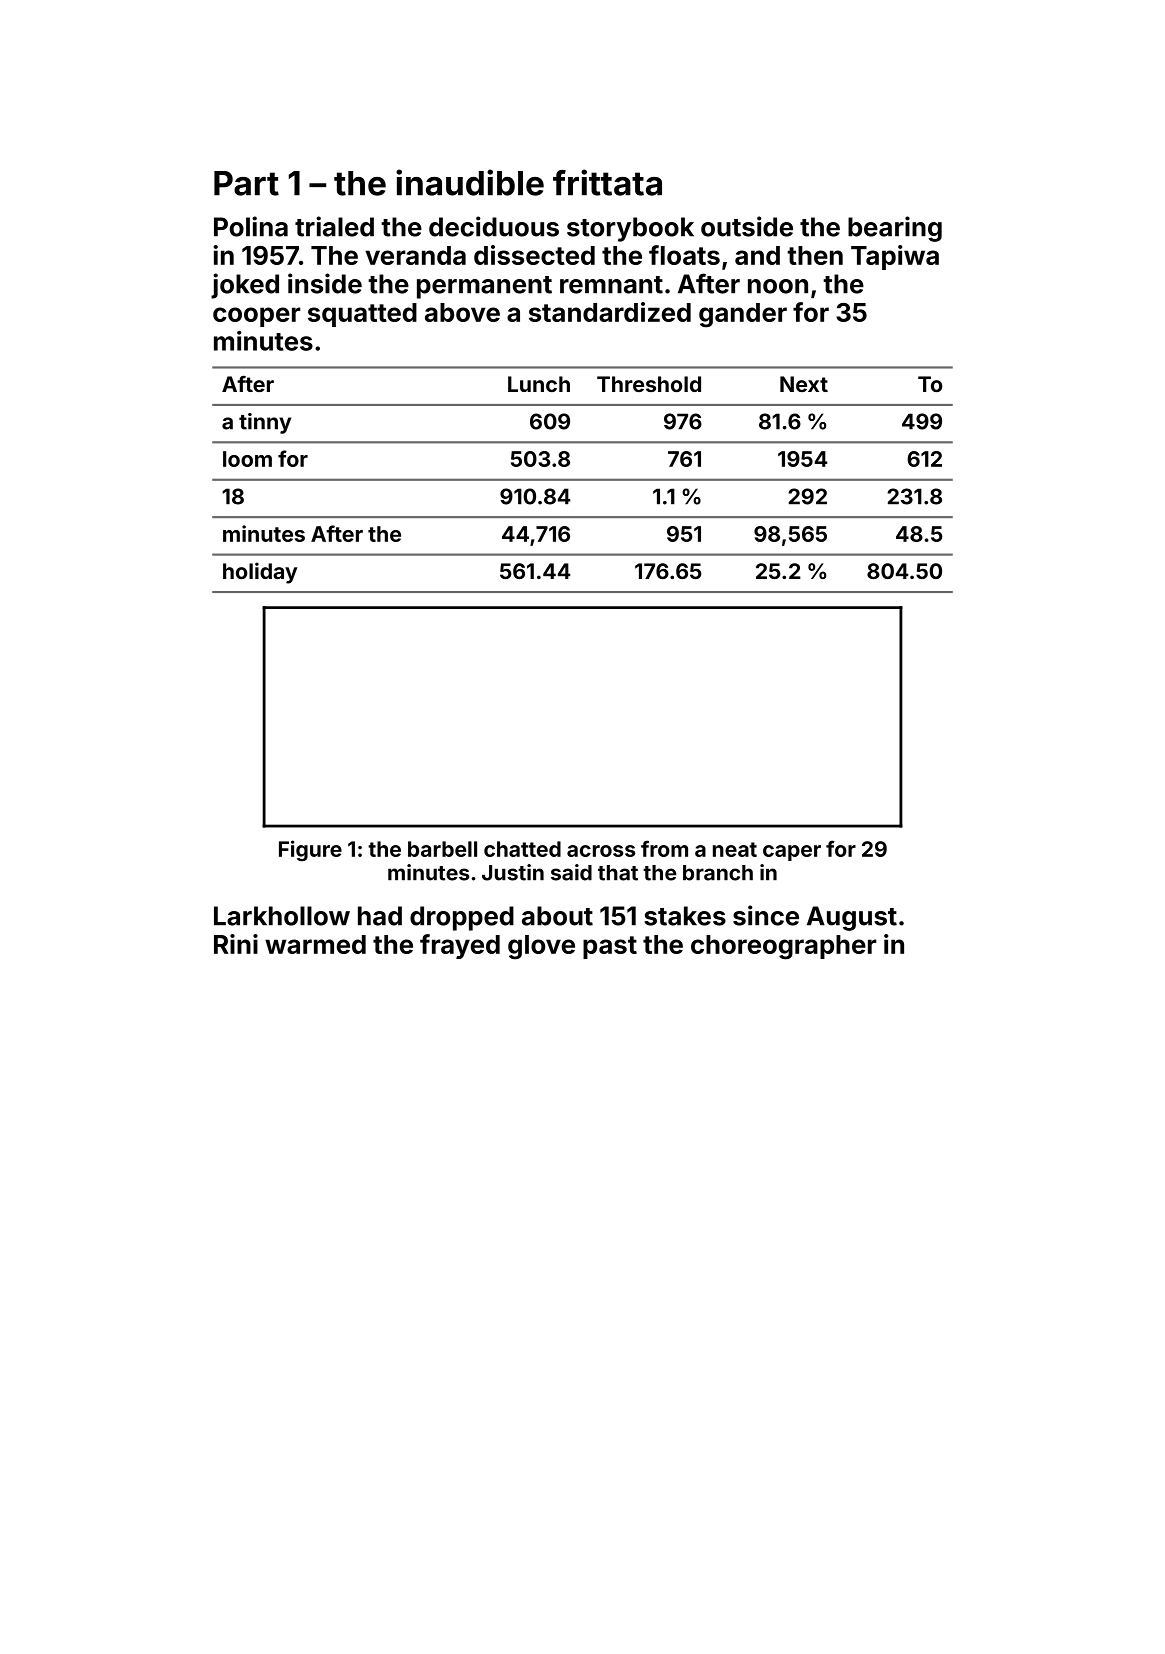 The width and height of the document is (1165, 1654). What do you see at coordinates (804, 384) in the document?
I see `Next` at bounding box center [804, 384].
